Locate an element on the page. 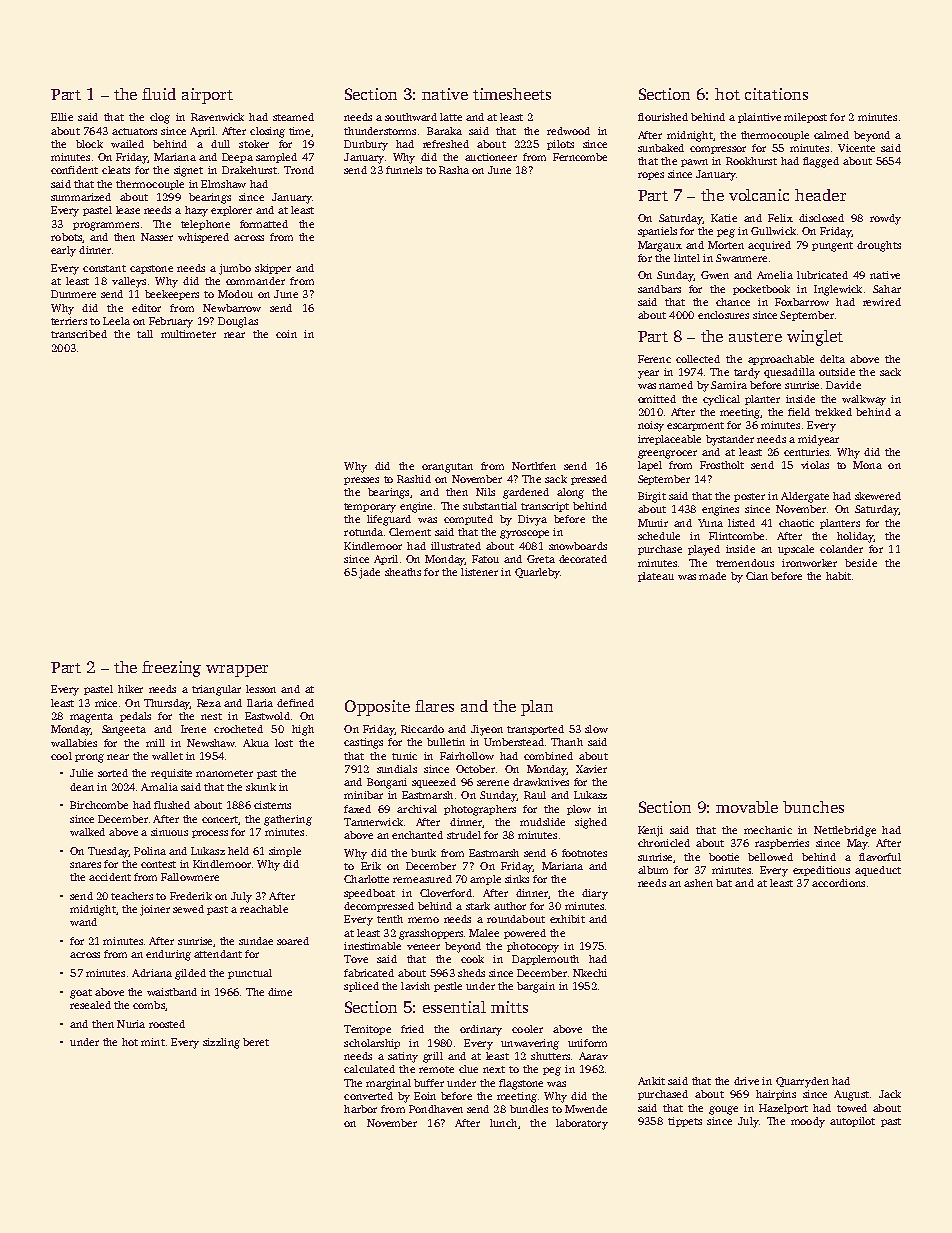 The image size is (952, 1233). shutters is located at coordinates (550, 1056).
